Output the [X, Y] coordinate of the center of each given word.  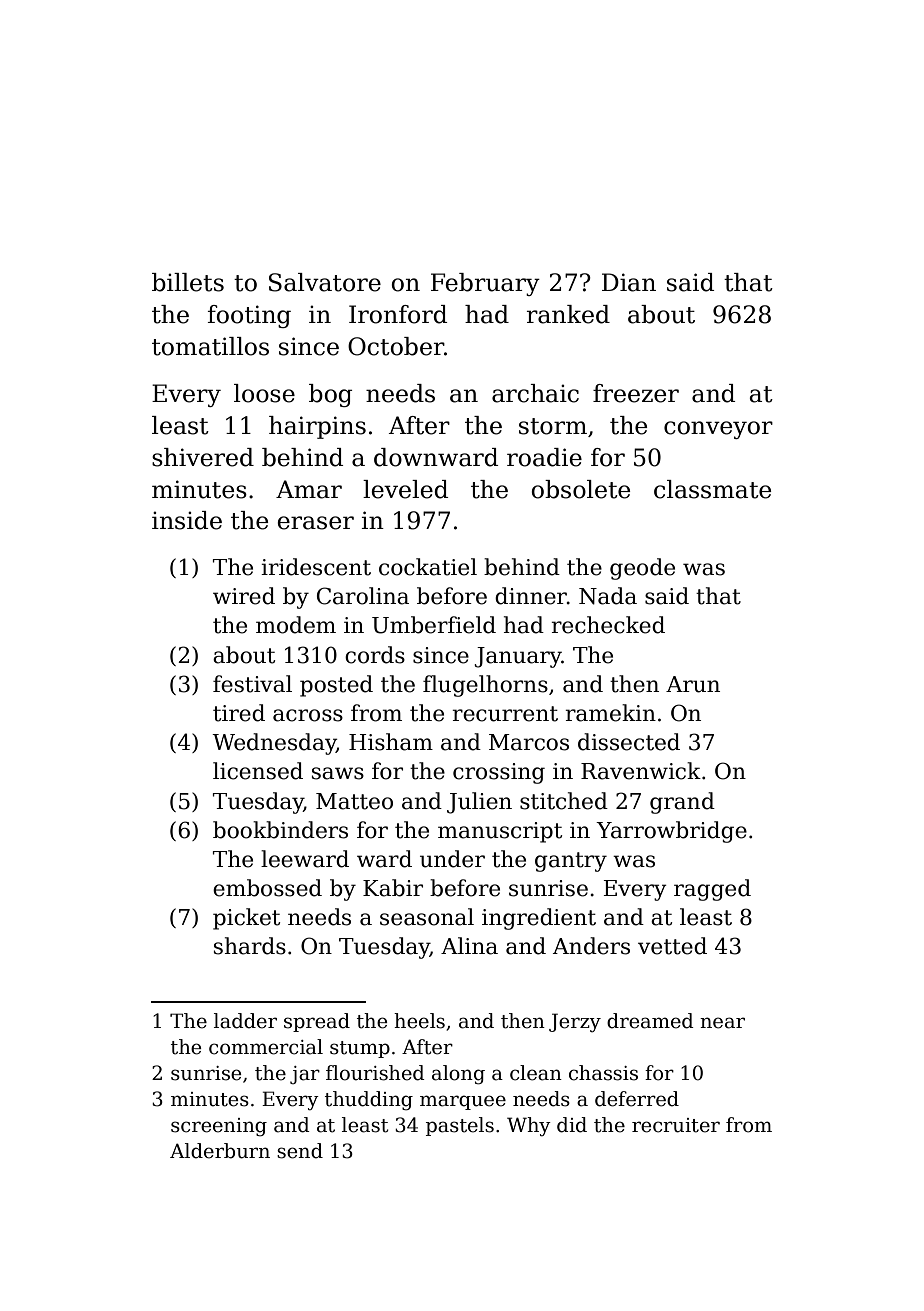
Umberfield [434, 625]
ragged [712, 890]
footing [249, 316]
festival [252, 684]
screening [219, 1127]
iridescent [316, 567]
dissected [629, 742]
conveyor [718, 430]
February [485, 284]
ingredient [539, 919]
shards [250, 946]
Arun [693, 684]
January [518, 657]
